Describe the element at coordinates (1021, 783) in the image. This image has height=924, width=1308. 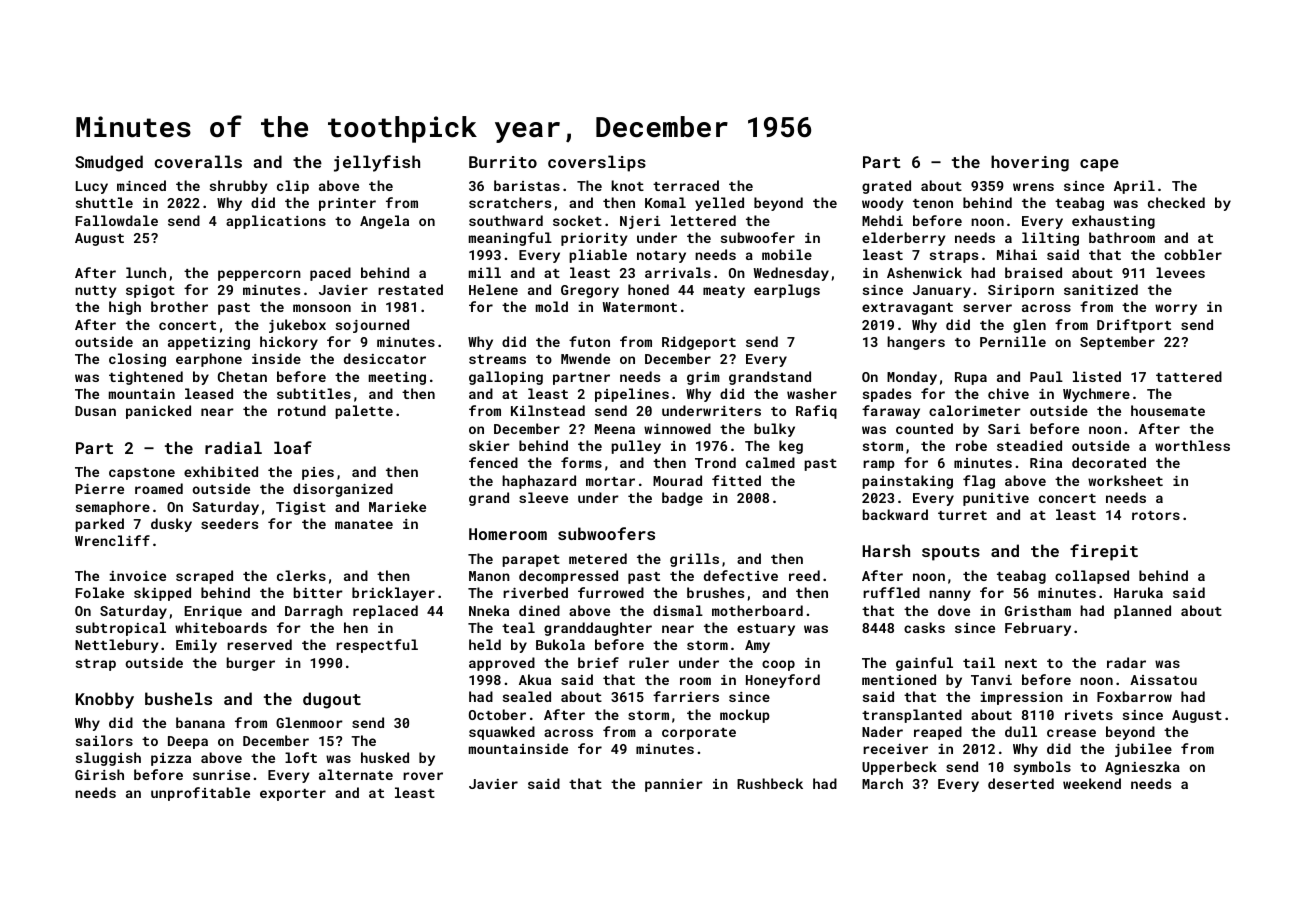
I see `deserted` at that location.
